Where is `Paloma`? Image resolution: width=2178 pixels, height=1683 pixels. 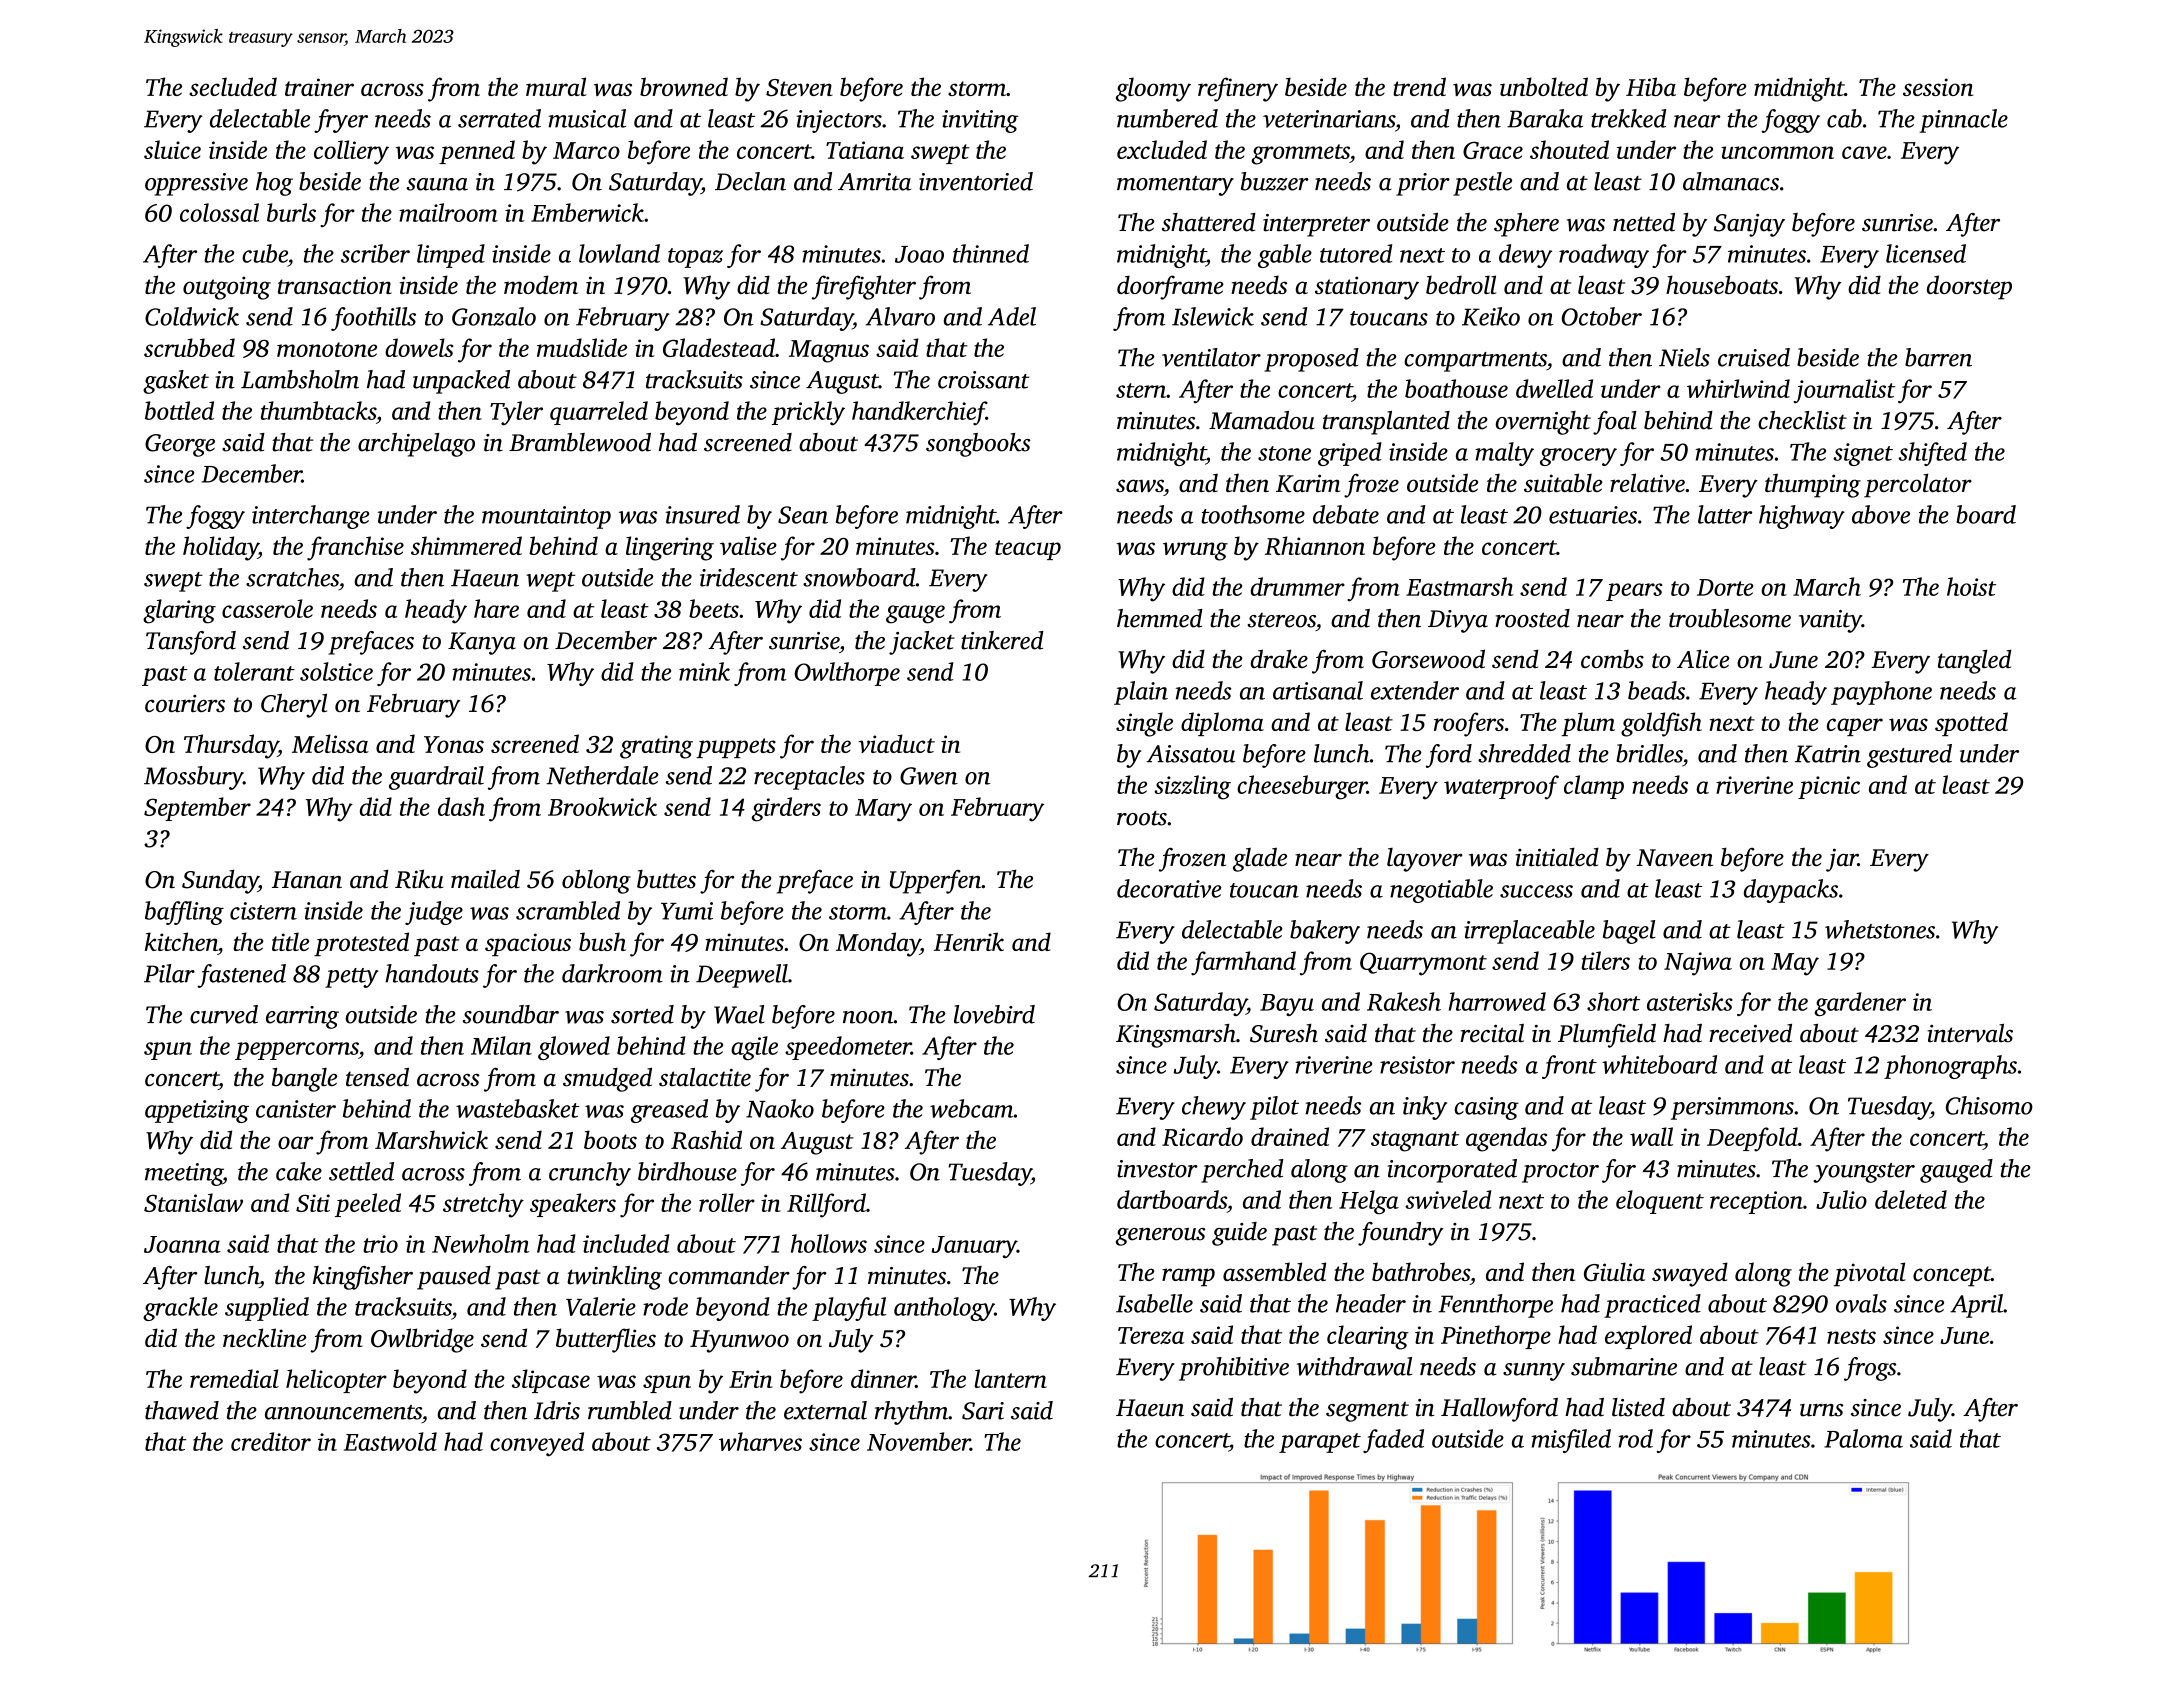 Paloma is located at coordinates (1863, 1438).
